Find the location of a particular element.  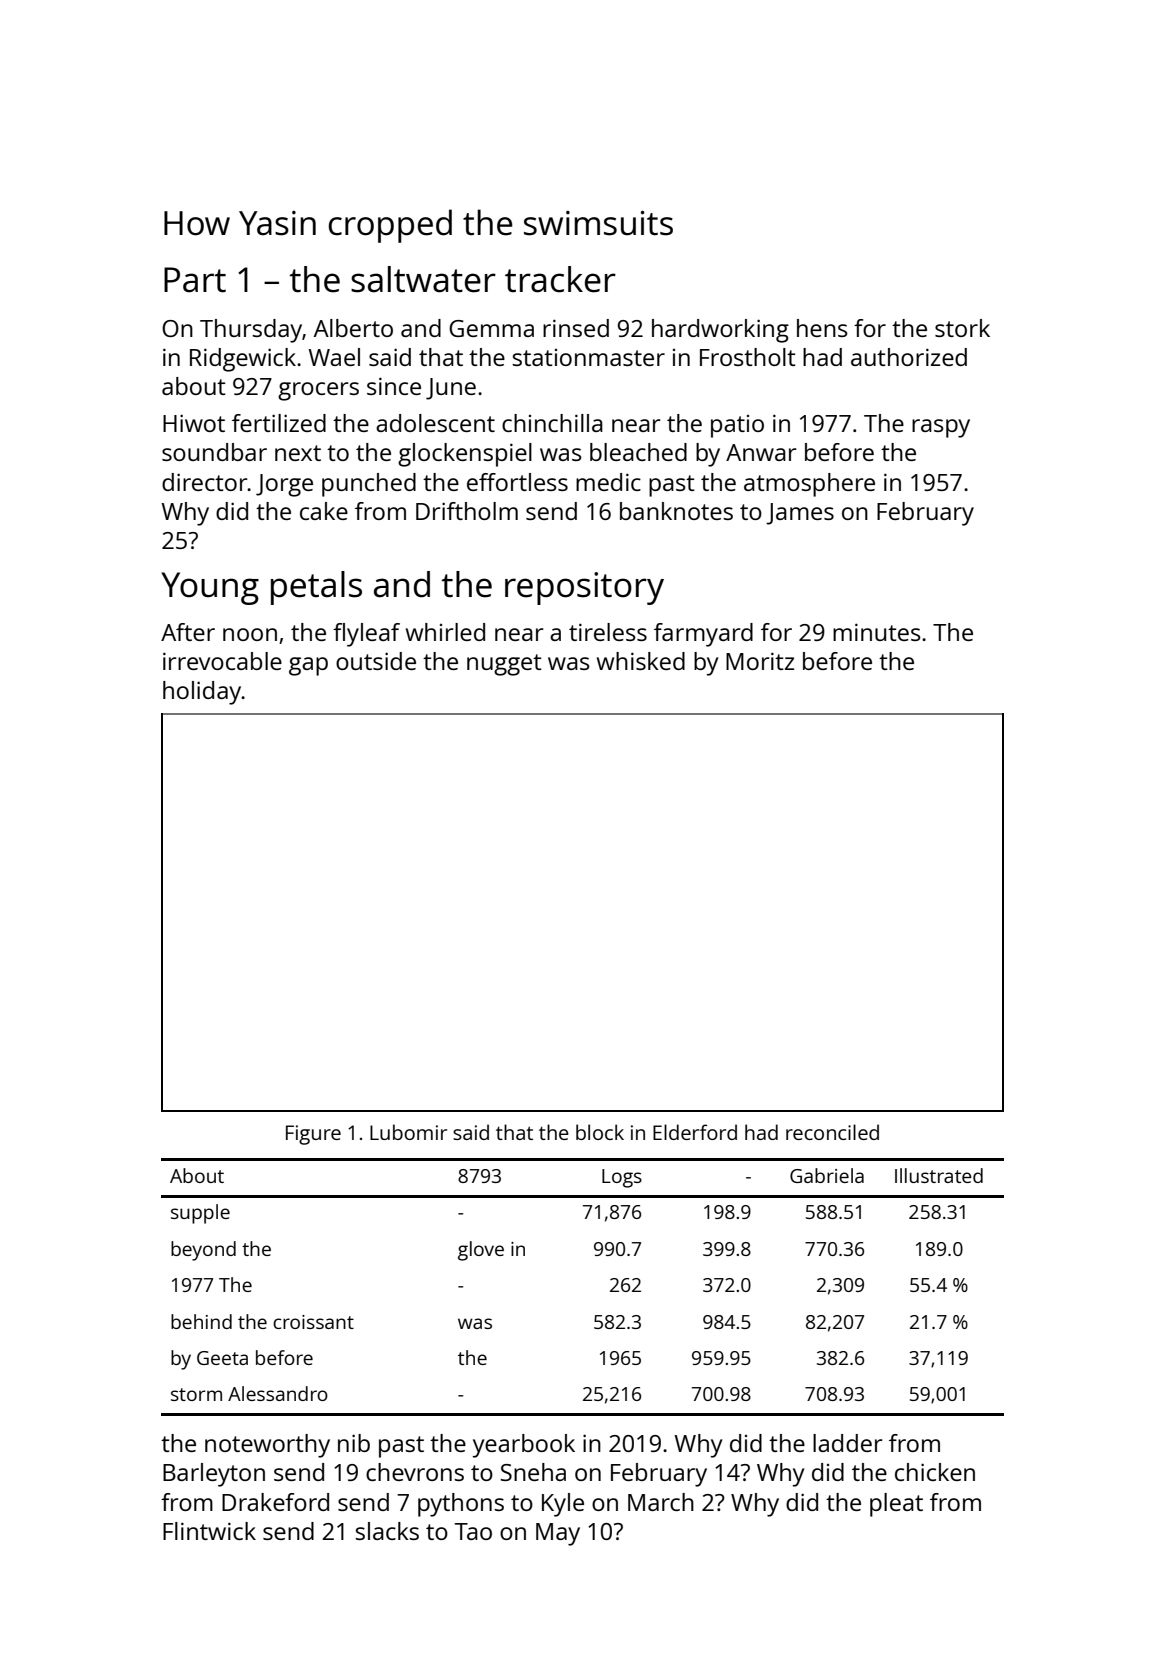

Elderford is located at coordinates (695, 1132).
